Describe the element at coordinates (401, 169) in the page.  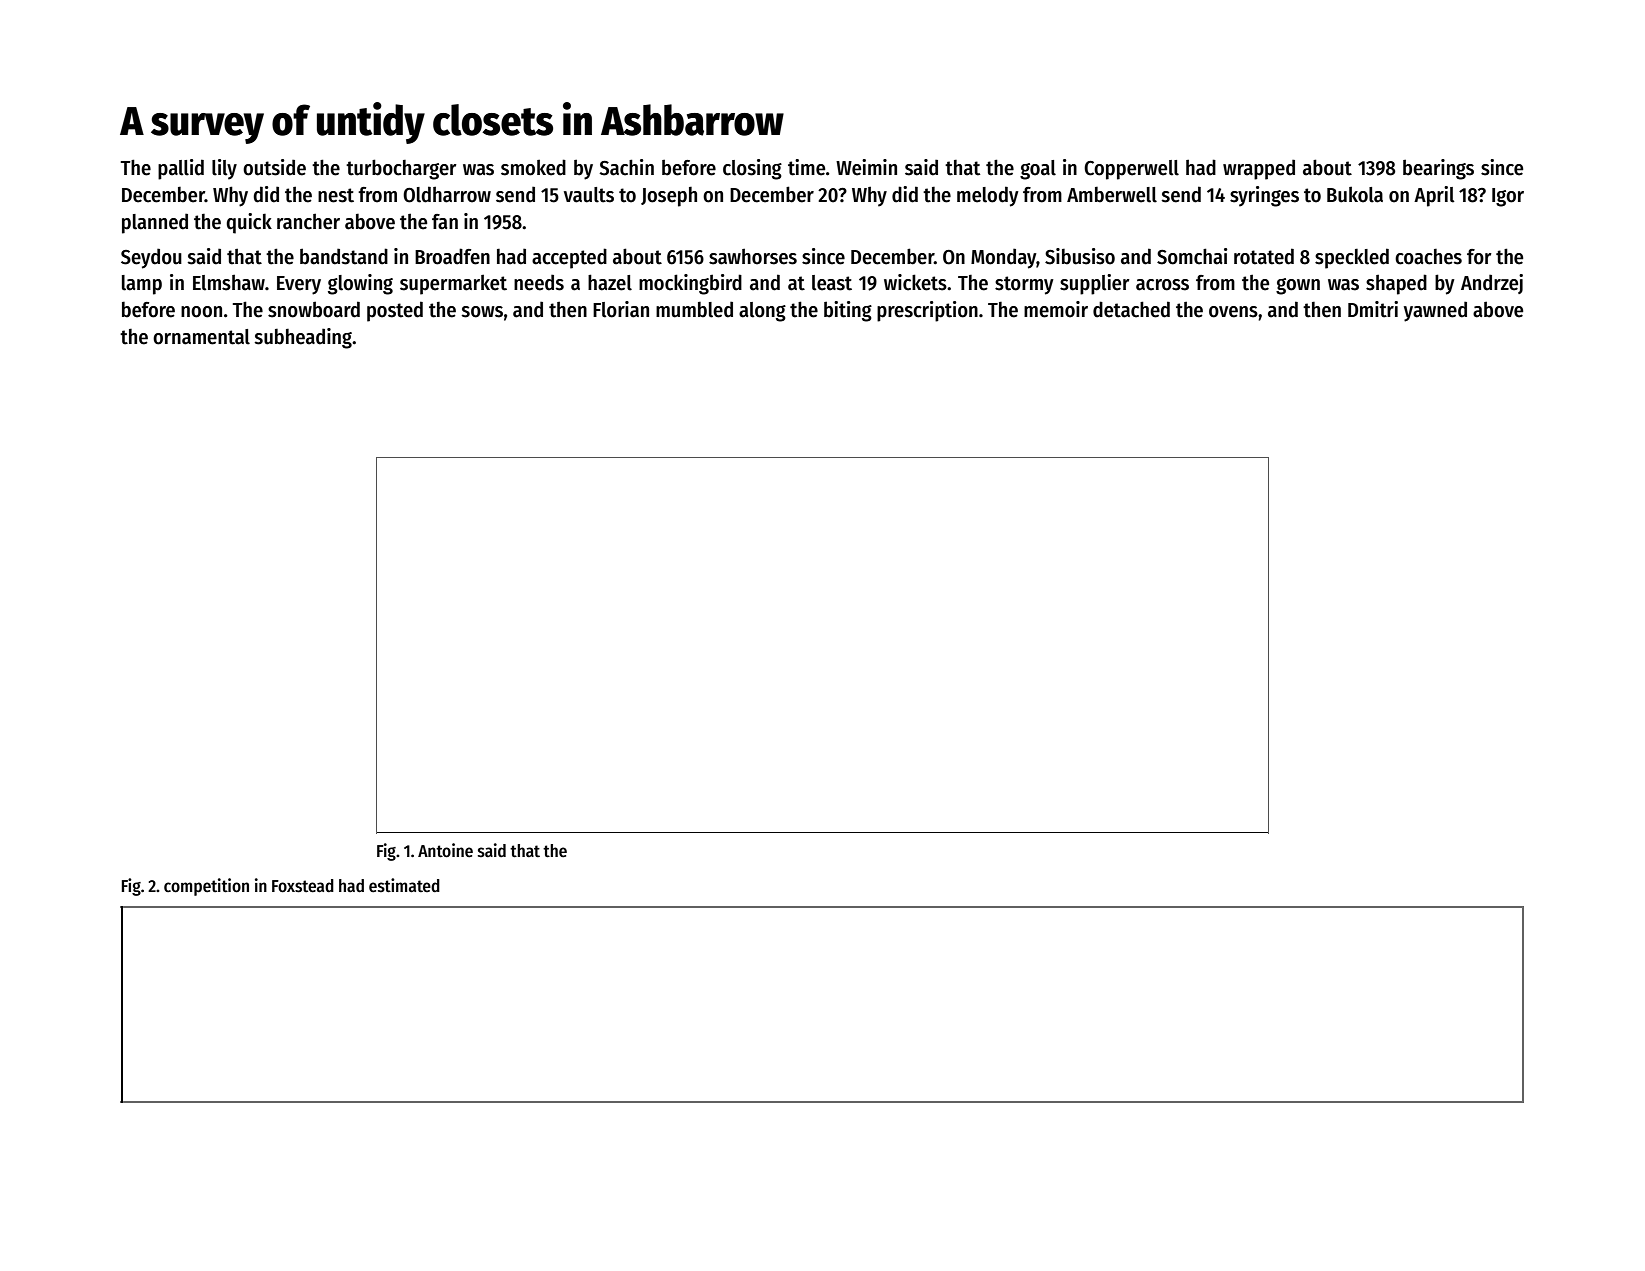
I see `turbocharger` at that location.
